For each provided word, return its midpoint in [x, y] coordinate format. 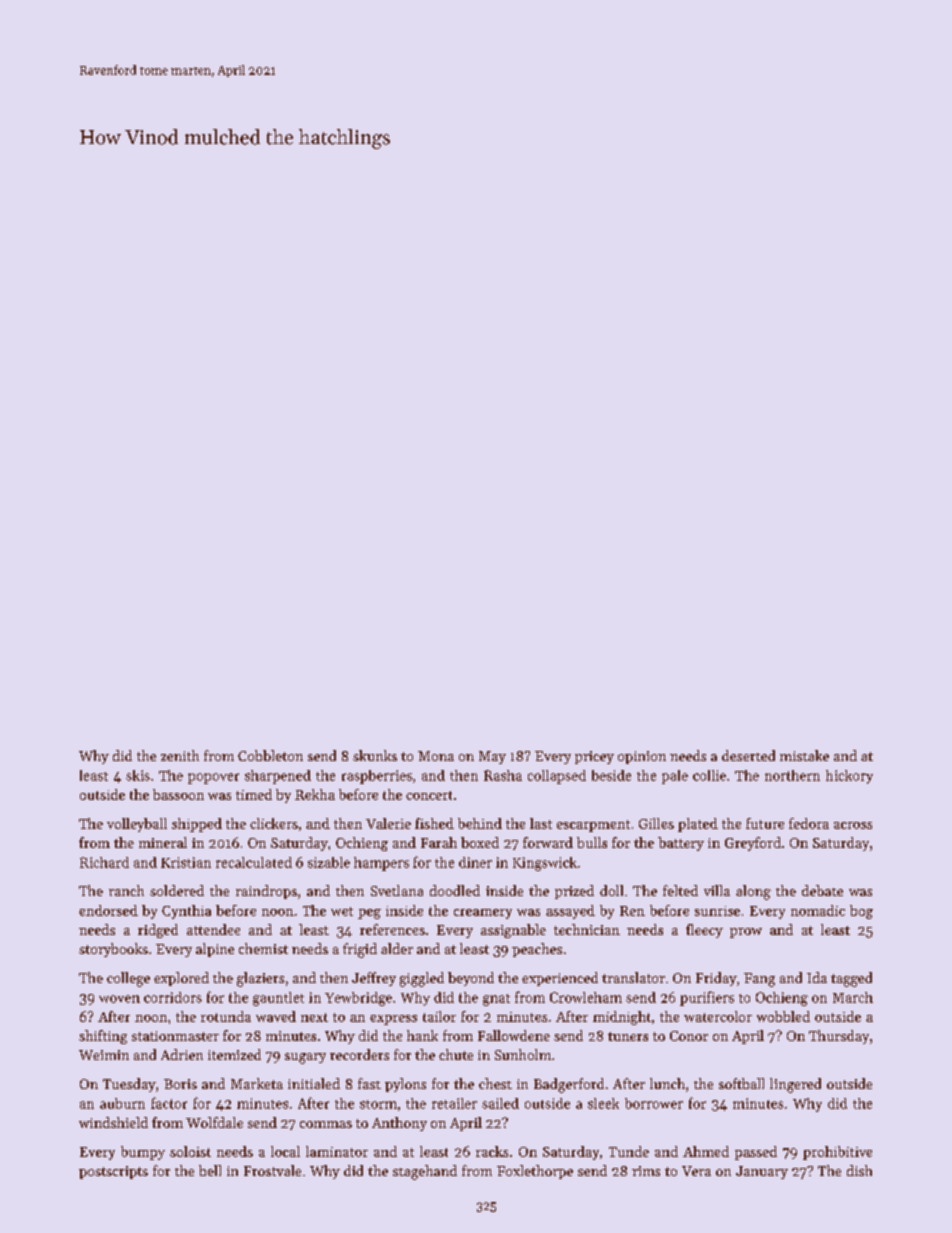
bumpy [143, 1153]
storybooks [113, 950]
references [392, 929]
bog [861, 912]
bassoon [178, 794]
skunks [375, 755]
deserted [748, 755]
